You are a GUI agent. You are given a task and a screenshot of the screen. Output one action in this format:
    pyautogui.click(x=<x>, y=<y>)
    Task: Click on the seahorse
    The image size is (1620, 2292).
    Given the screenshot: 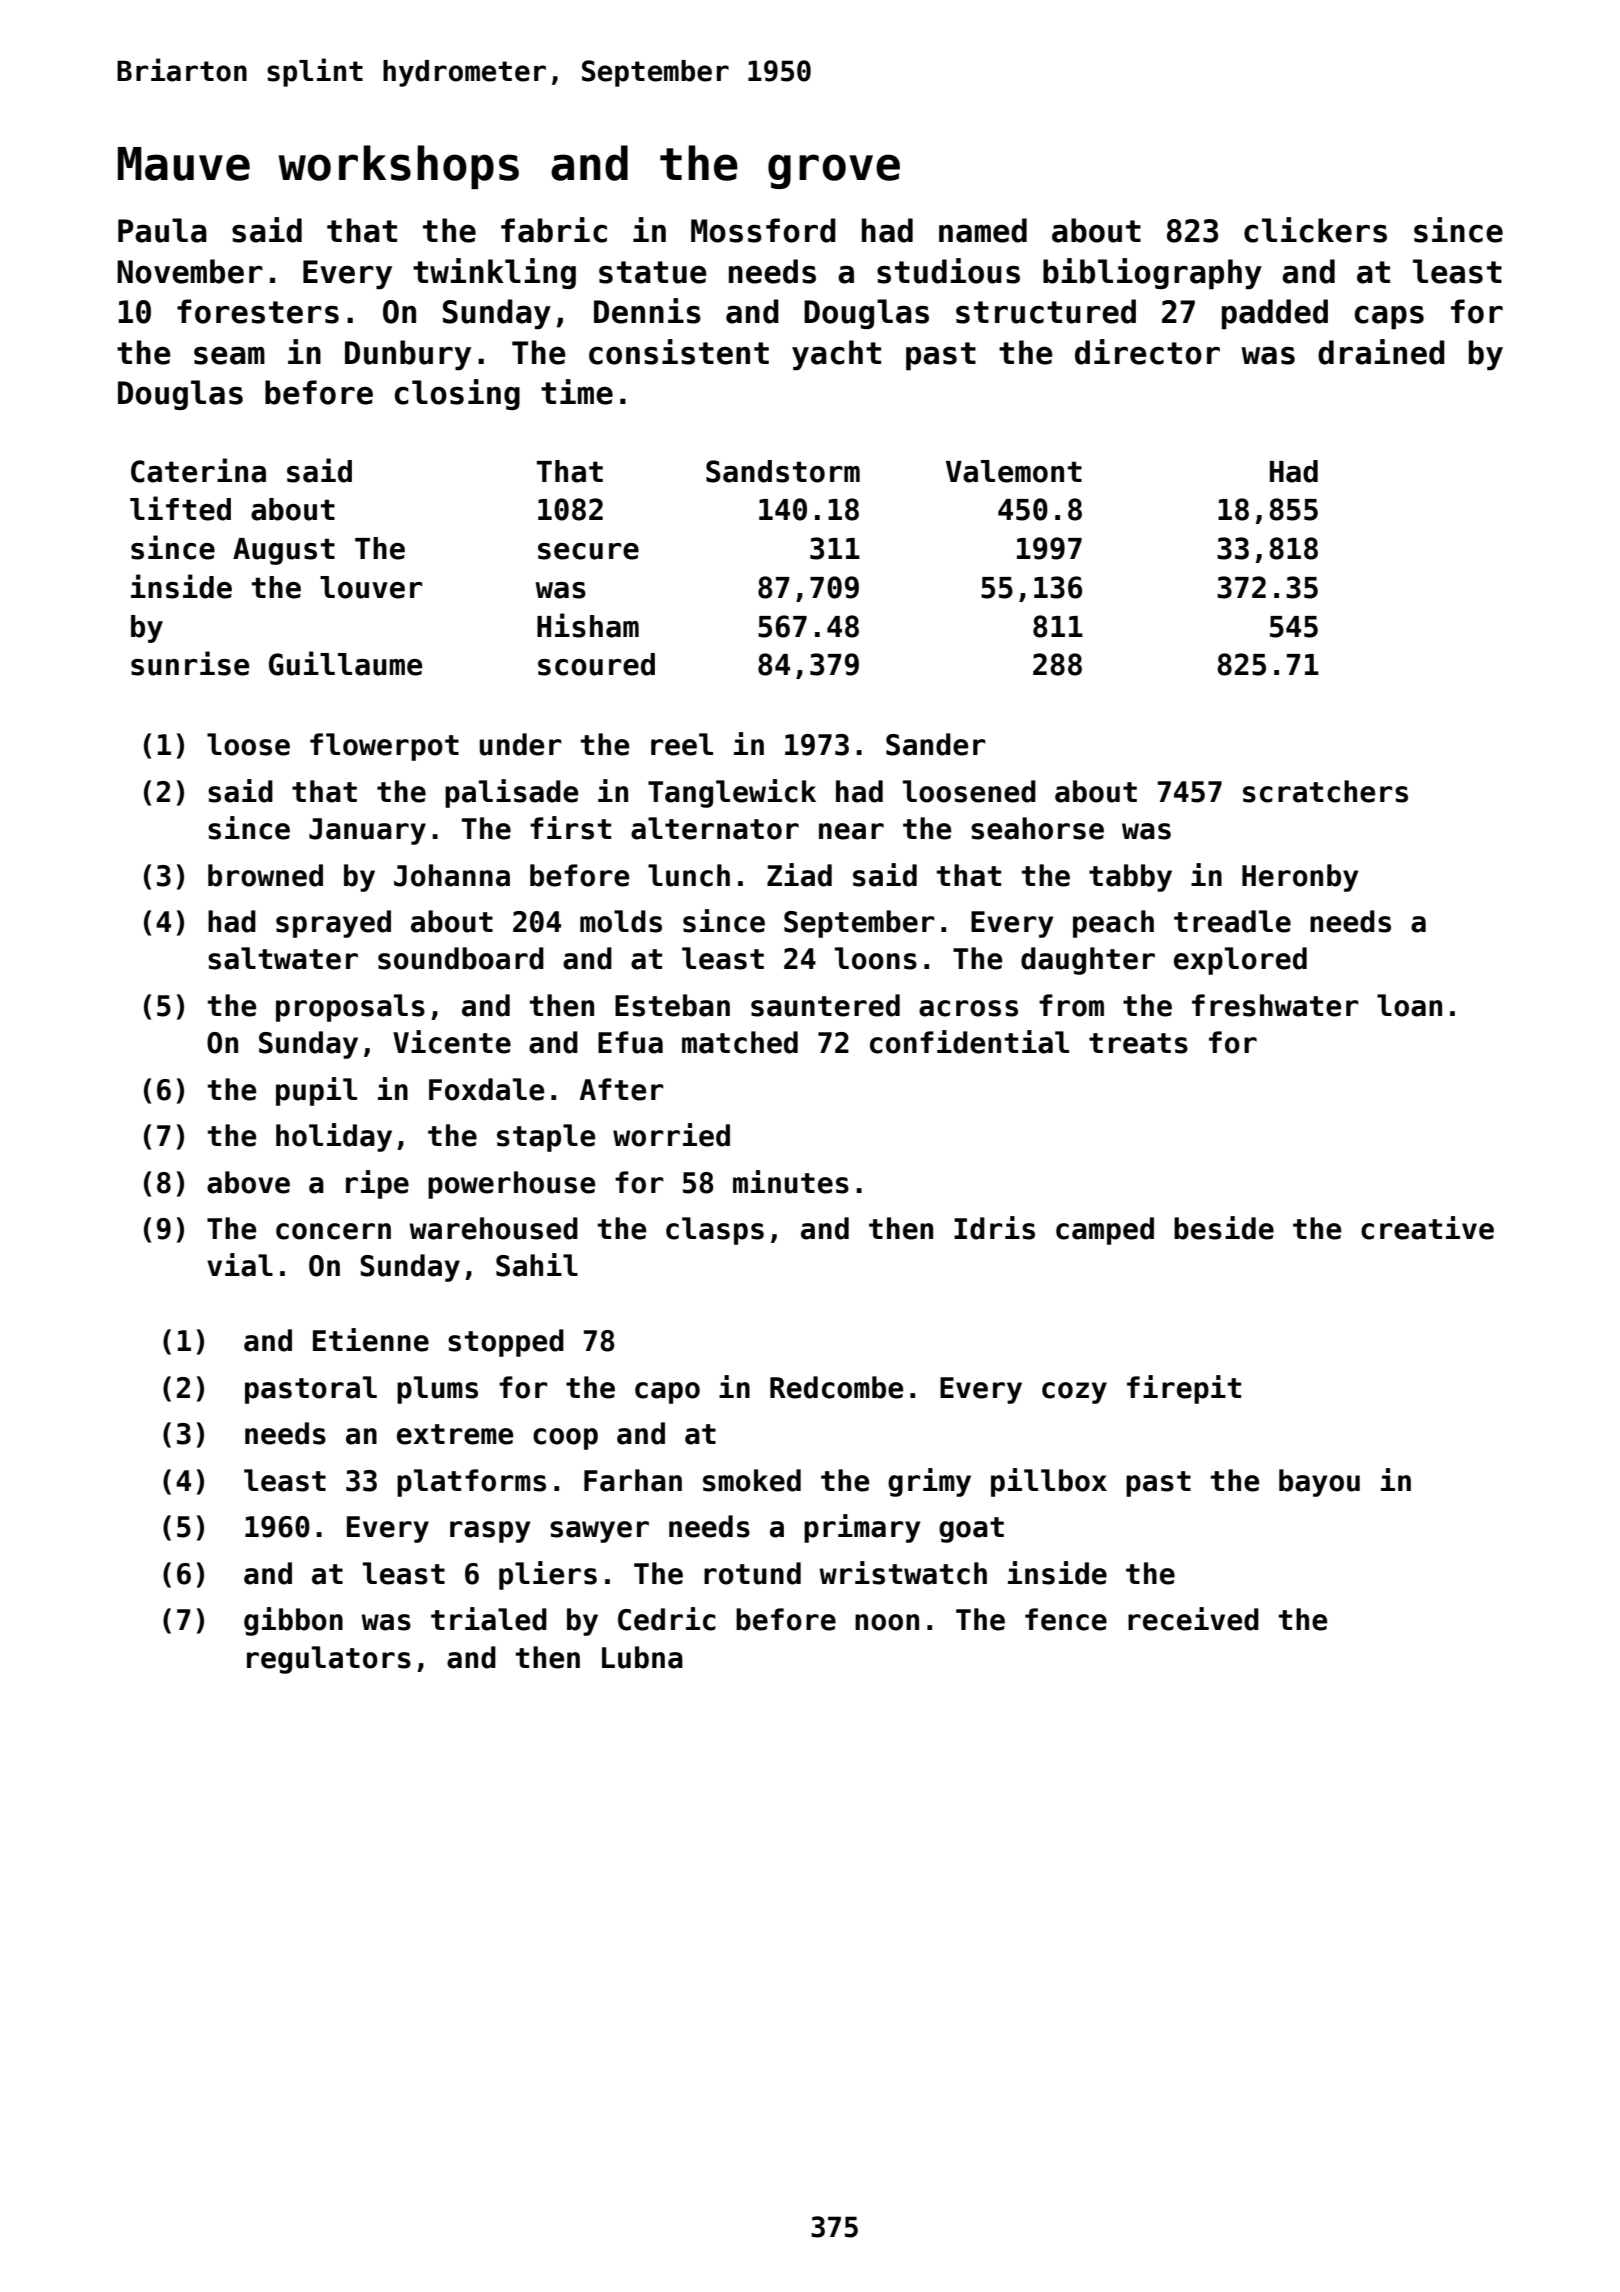 What is the action you would take?
    pyautogui.click(x=1037, y=828)
